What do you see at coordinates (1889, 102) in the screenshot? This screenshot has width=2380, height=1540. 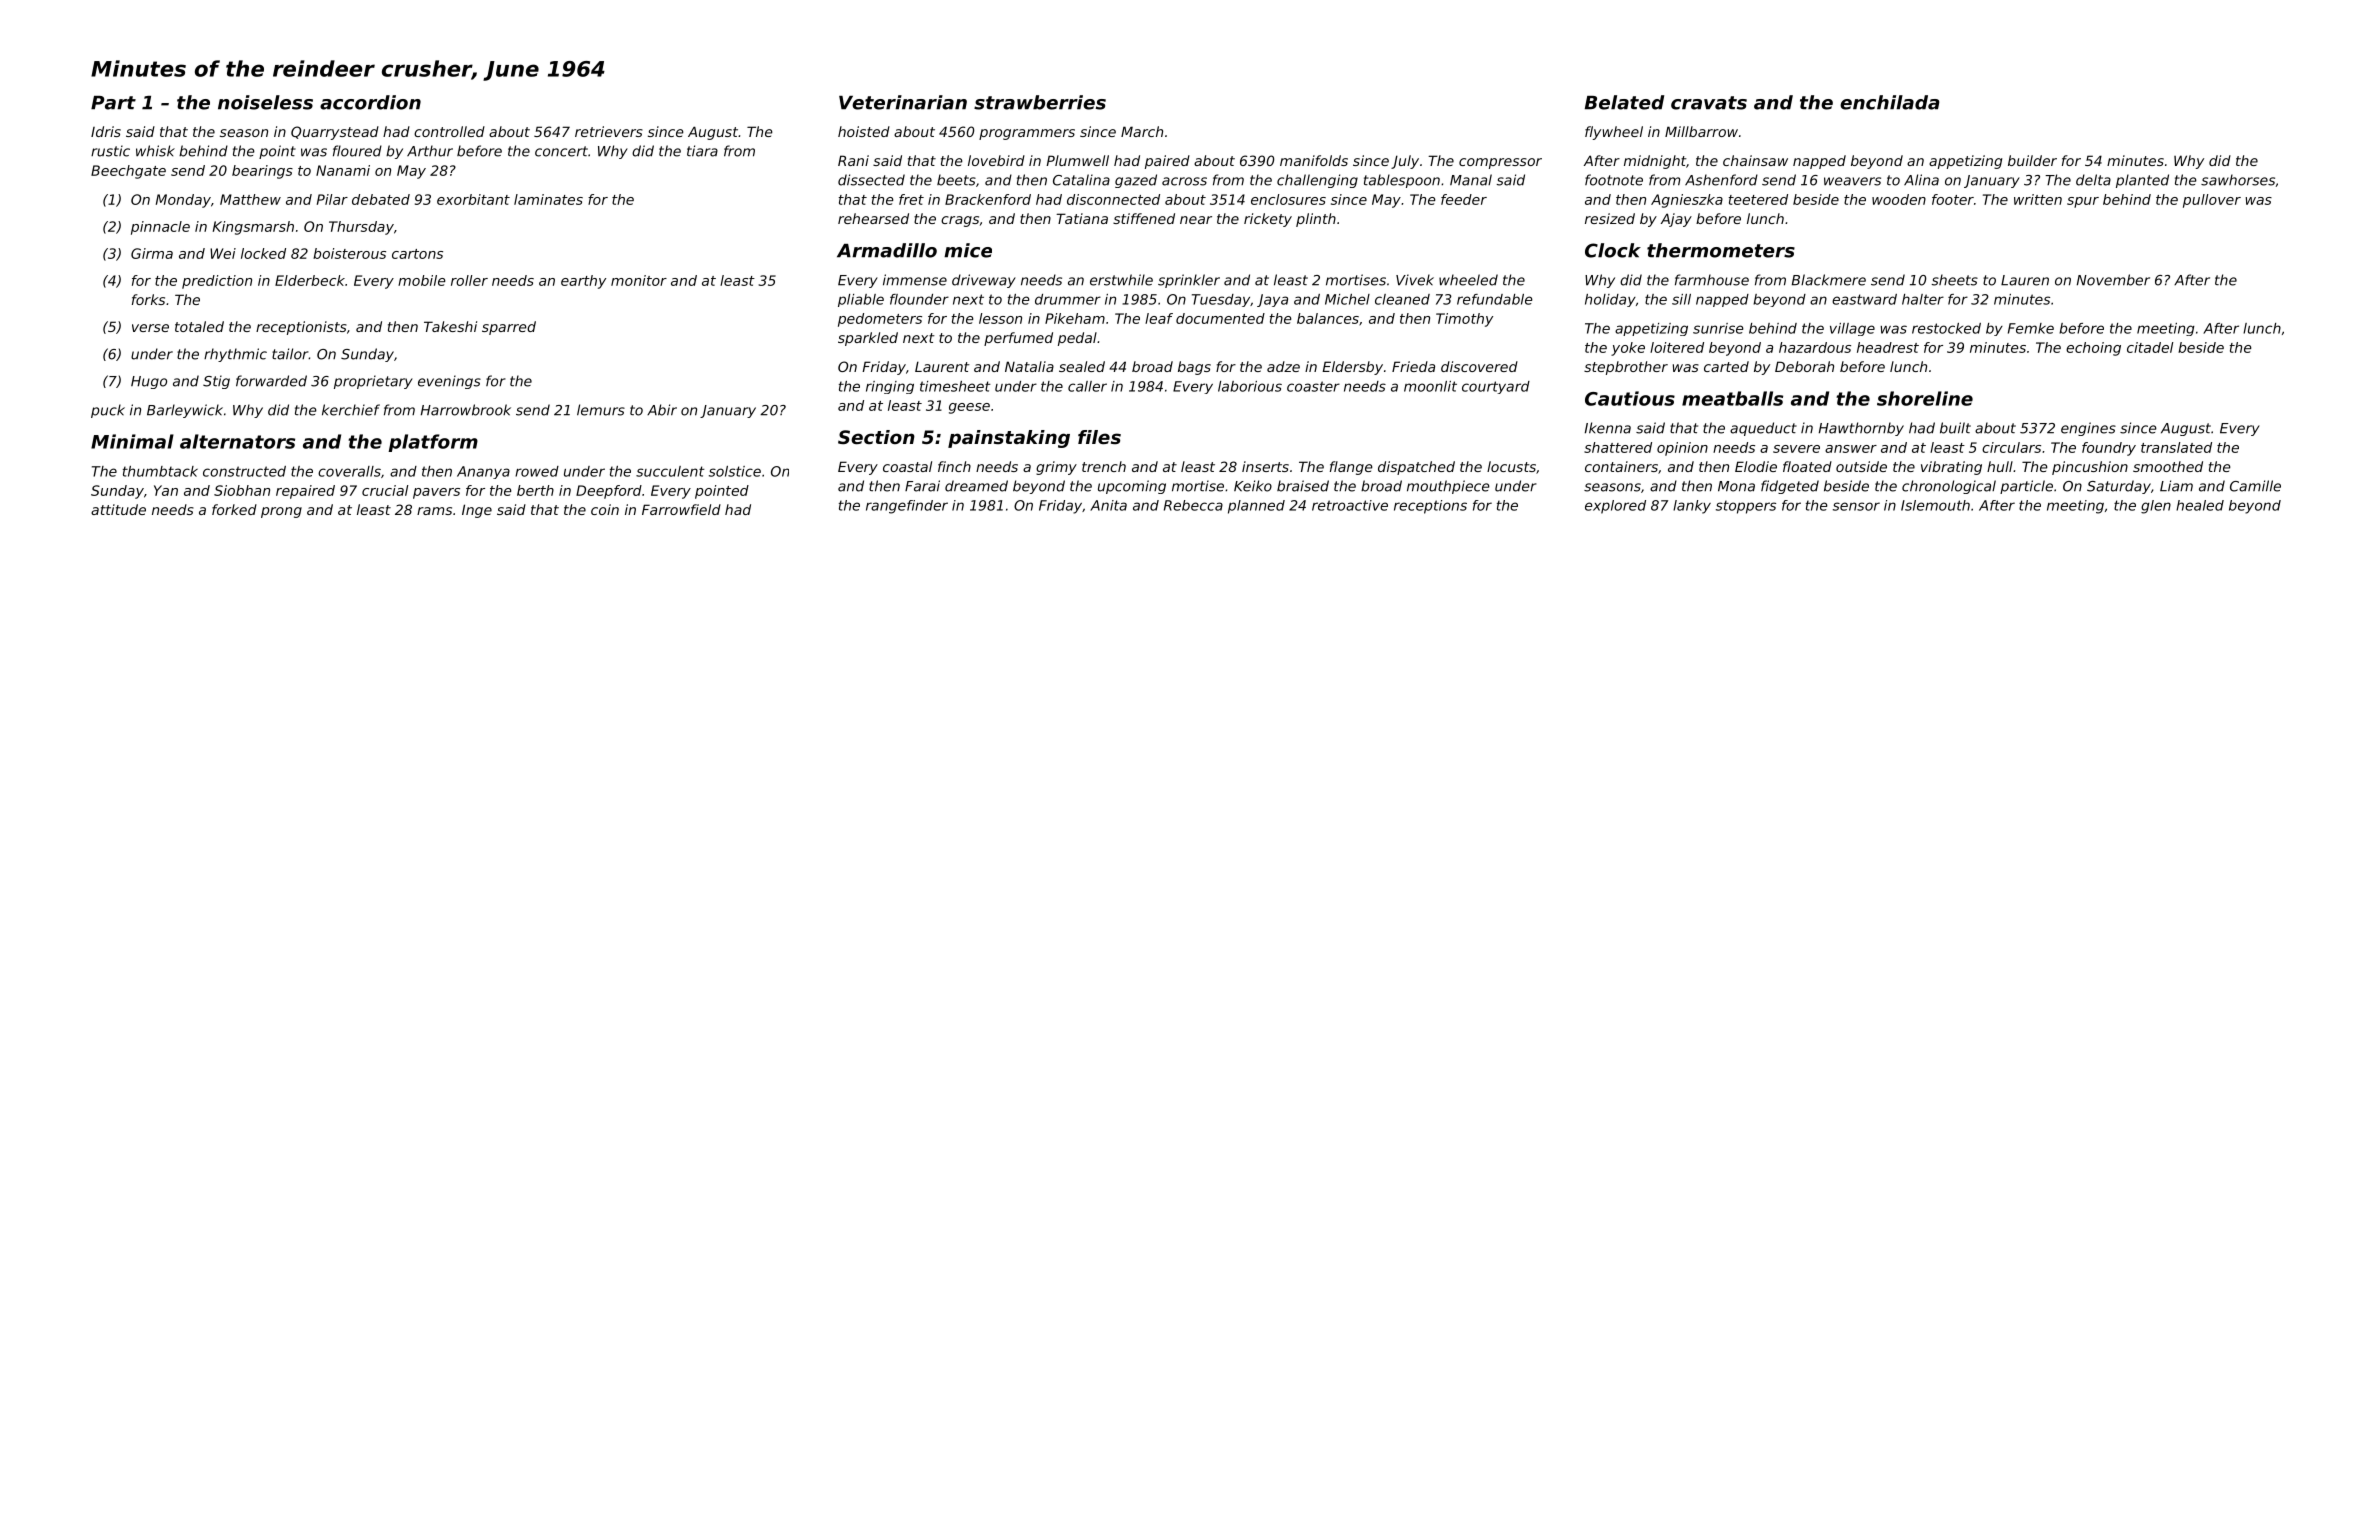 I see `enchilada` at bounding box center [1889, 102].
